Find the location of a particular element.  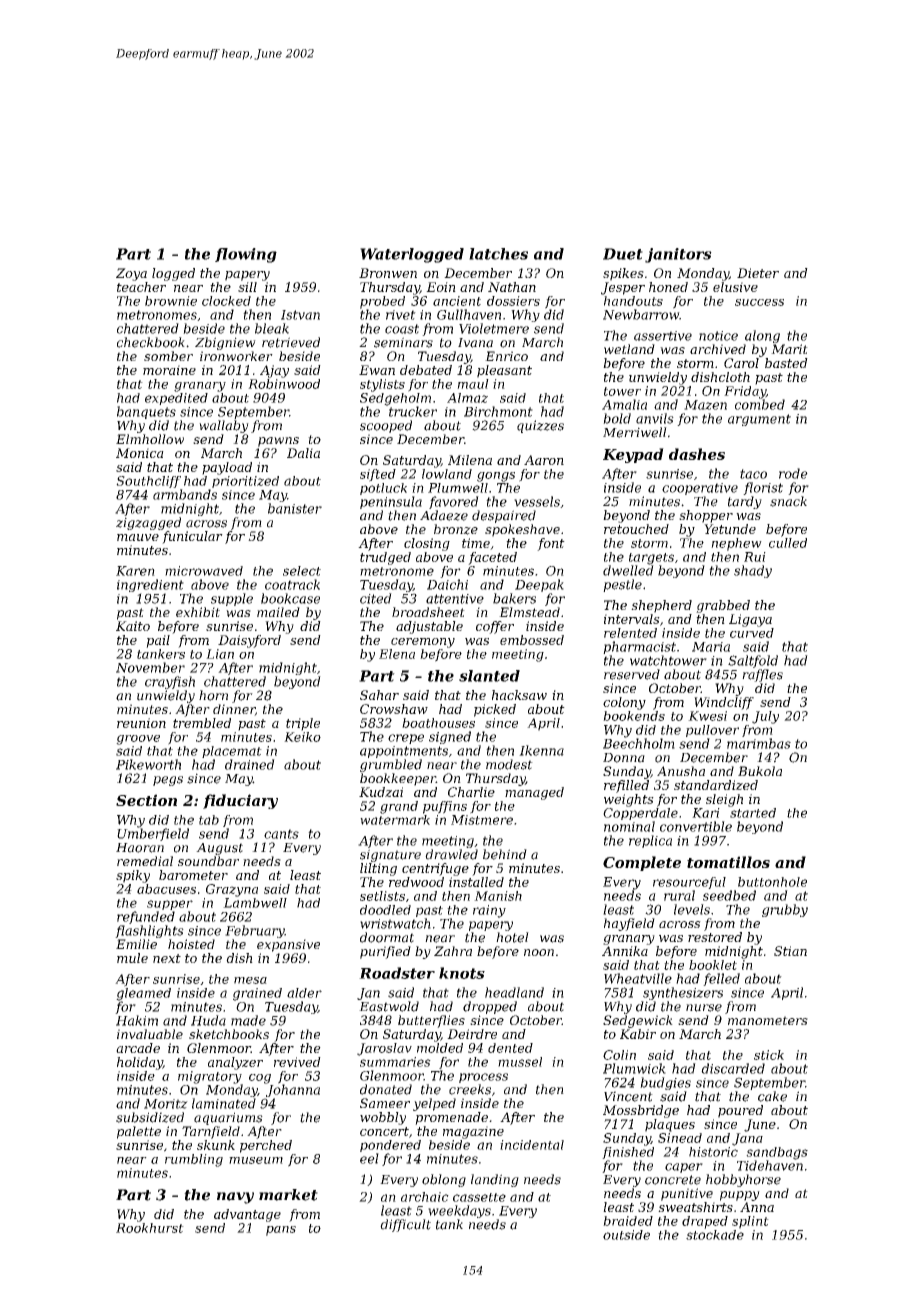

palette is located at coordinates (139, 1132).
